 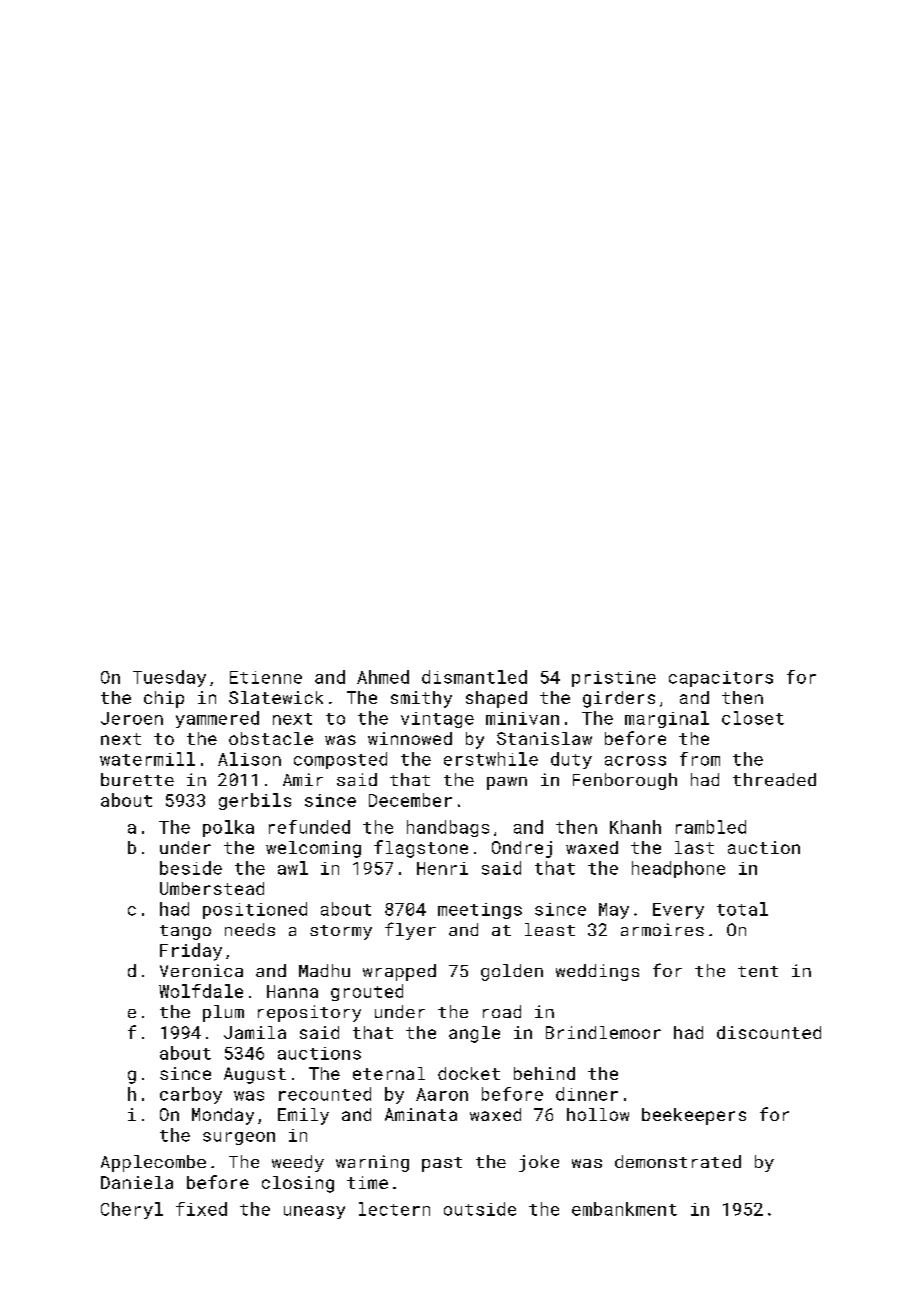 I want to click on from, so click(x=700, y=759).
